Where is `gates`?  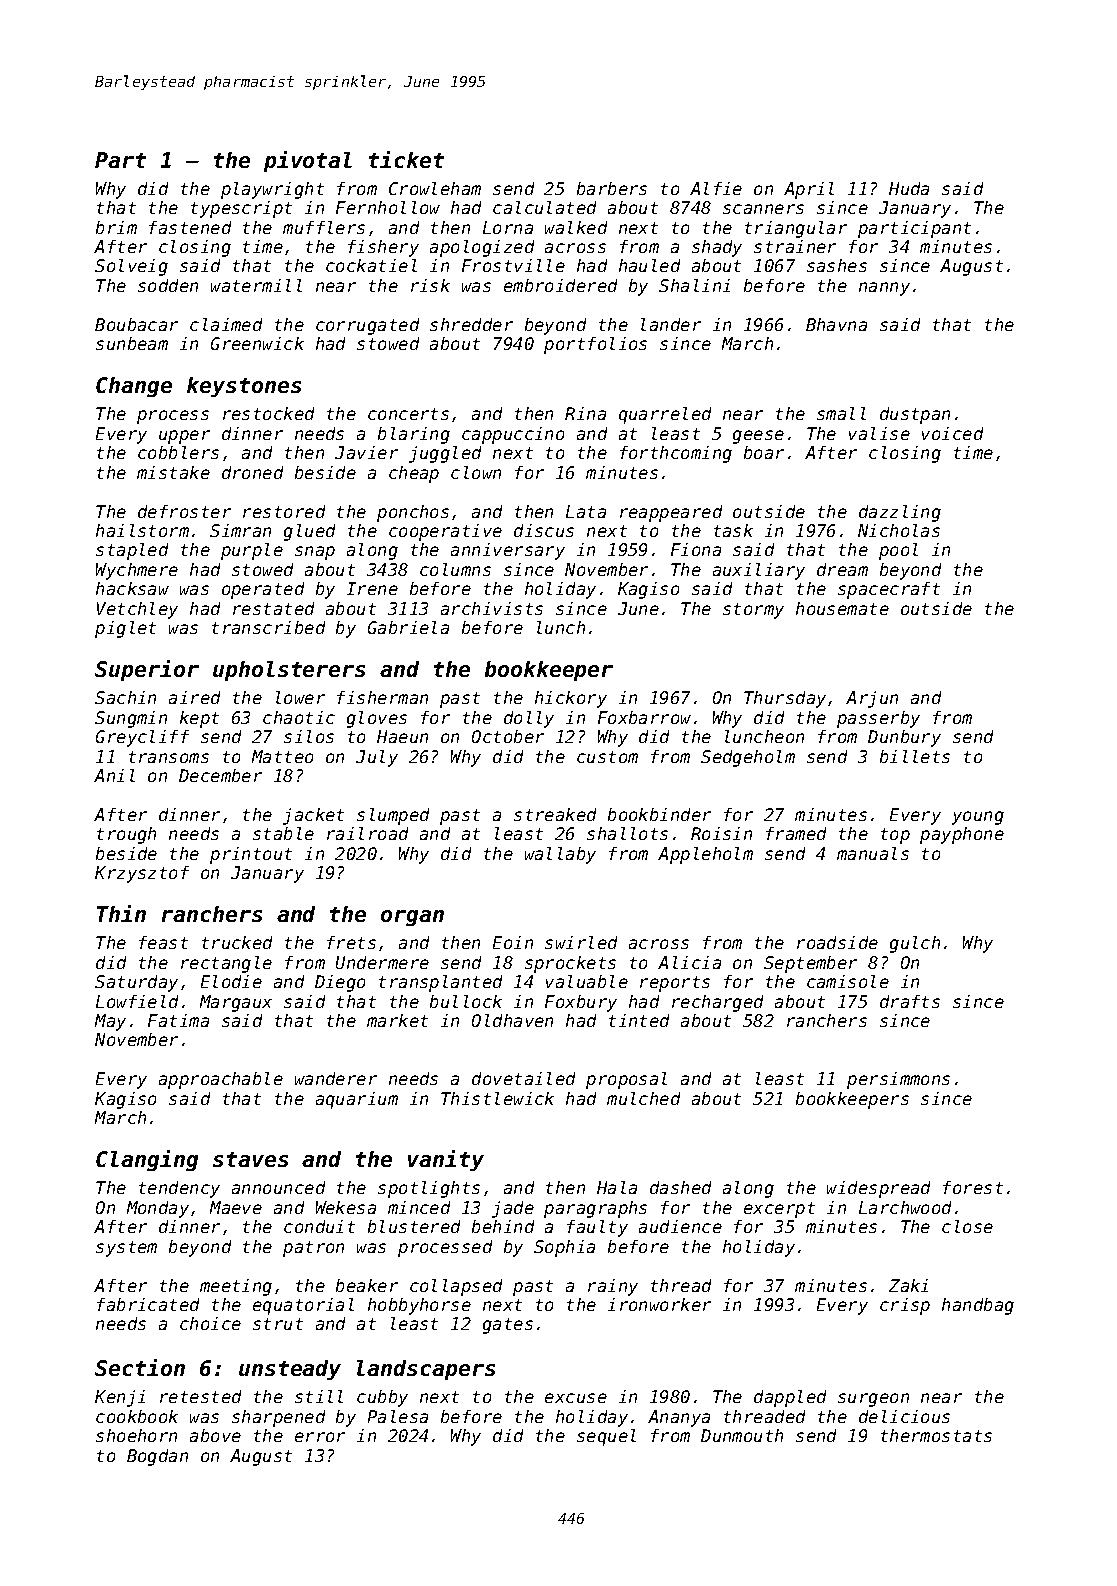
gates is located at coordinates (508, 1326).
